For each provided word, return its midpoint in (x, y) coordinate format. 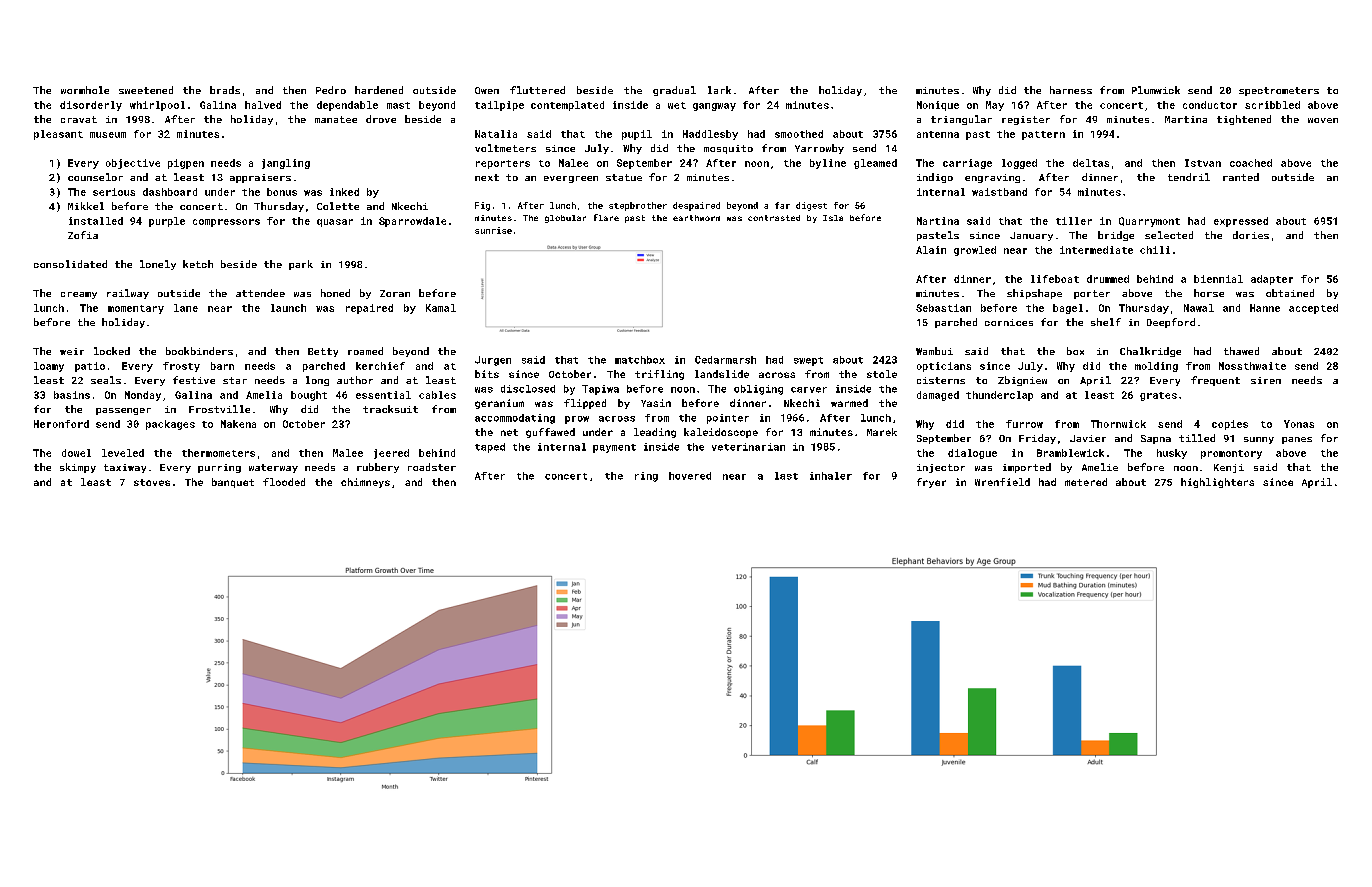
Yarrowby (819, 149)
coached (1251, 163)
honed (335, 293)
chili (1155, 250)
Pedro (331, 90)
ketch (198, 264)
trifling (659, 375)
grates (1158, 396)
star (235, 380)
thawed (1241, 351)
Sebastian (943, 308)
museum (108, 135)
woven (1323, 120)
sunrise (493, 230)
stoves (152, 482)
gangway (714, 107)
